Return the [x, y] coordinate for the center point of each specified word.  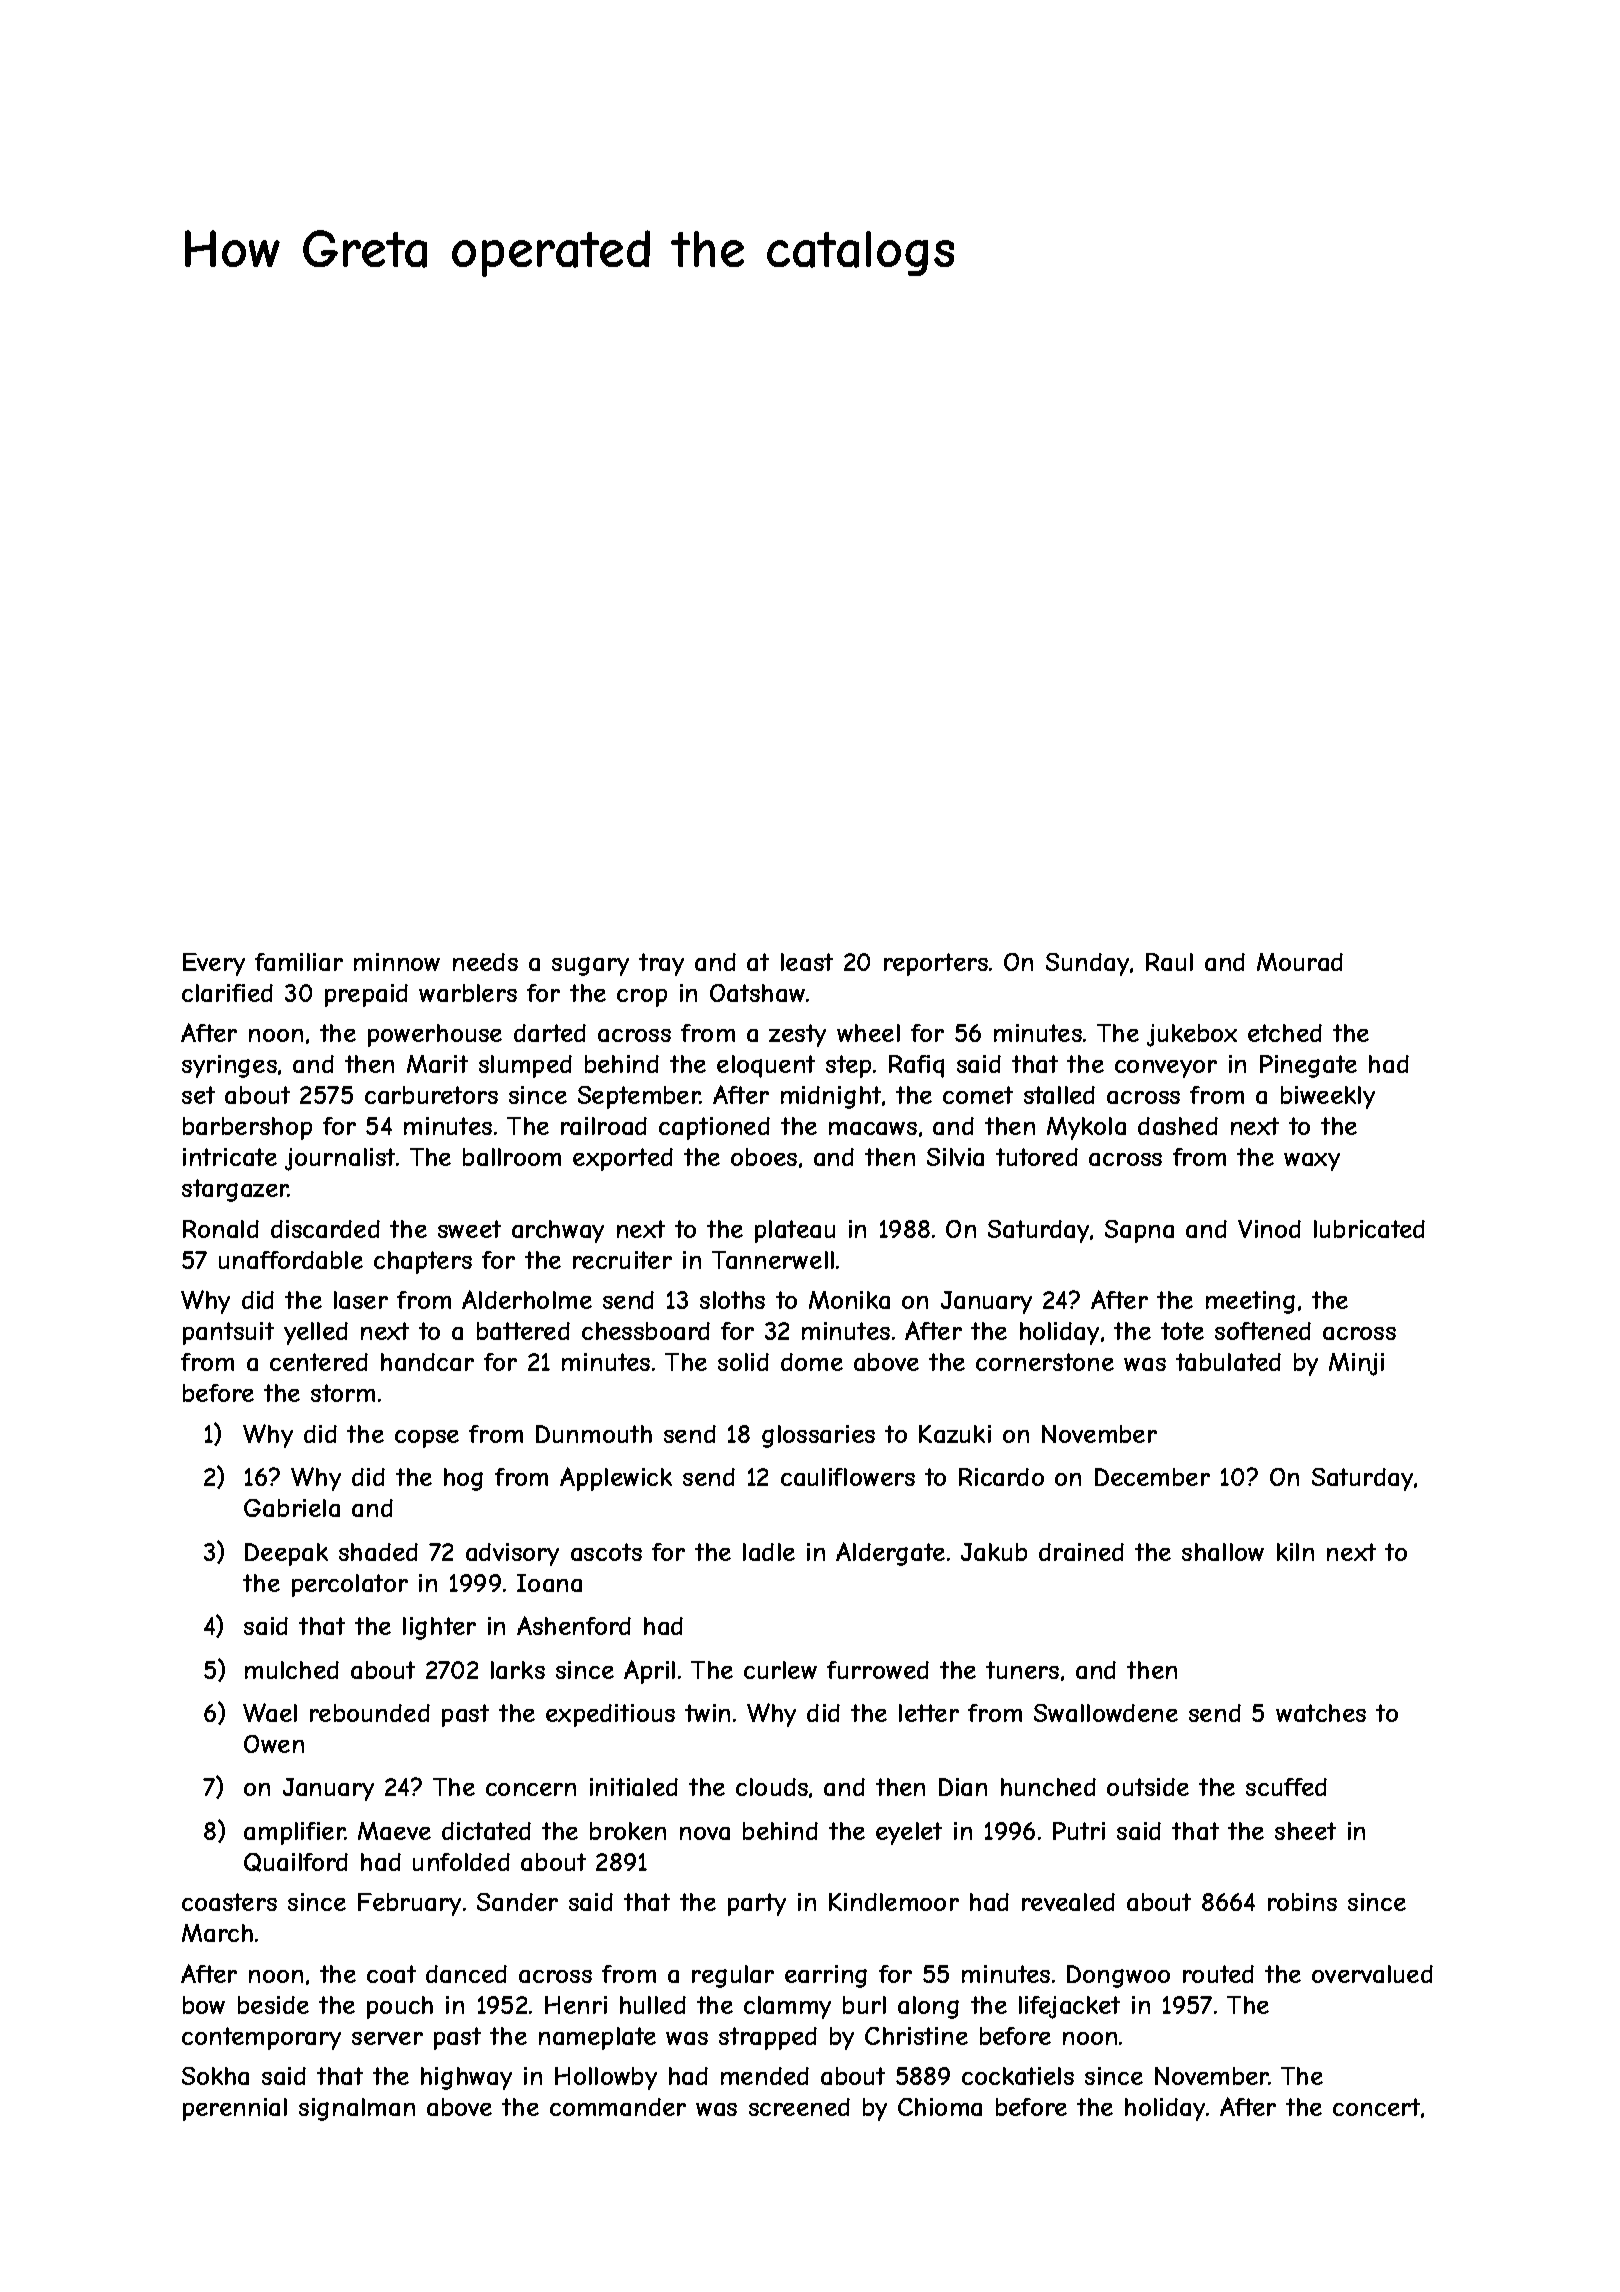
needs [485, 962]
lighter [439, 1628]
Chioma [940, 2107]
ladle [769, 1552]
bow [204, 2005]
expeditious [610, 1715]
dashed [1178, 1126]
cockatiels [1018, 2076]
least [807, 962]
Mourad [1300, 962]
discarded [325, 1229]
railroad [604, 1126]
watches [1321, 1713]
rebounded [370, 1713]
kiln [1295, 1552]
